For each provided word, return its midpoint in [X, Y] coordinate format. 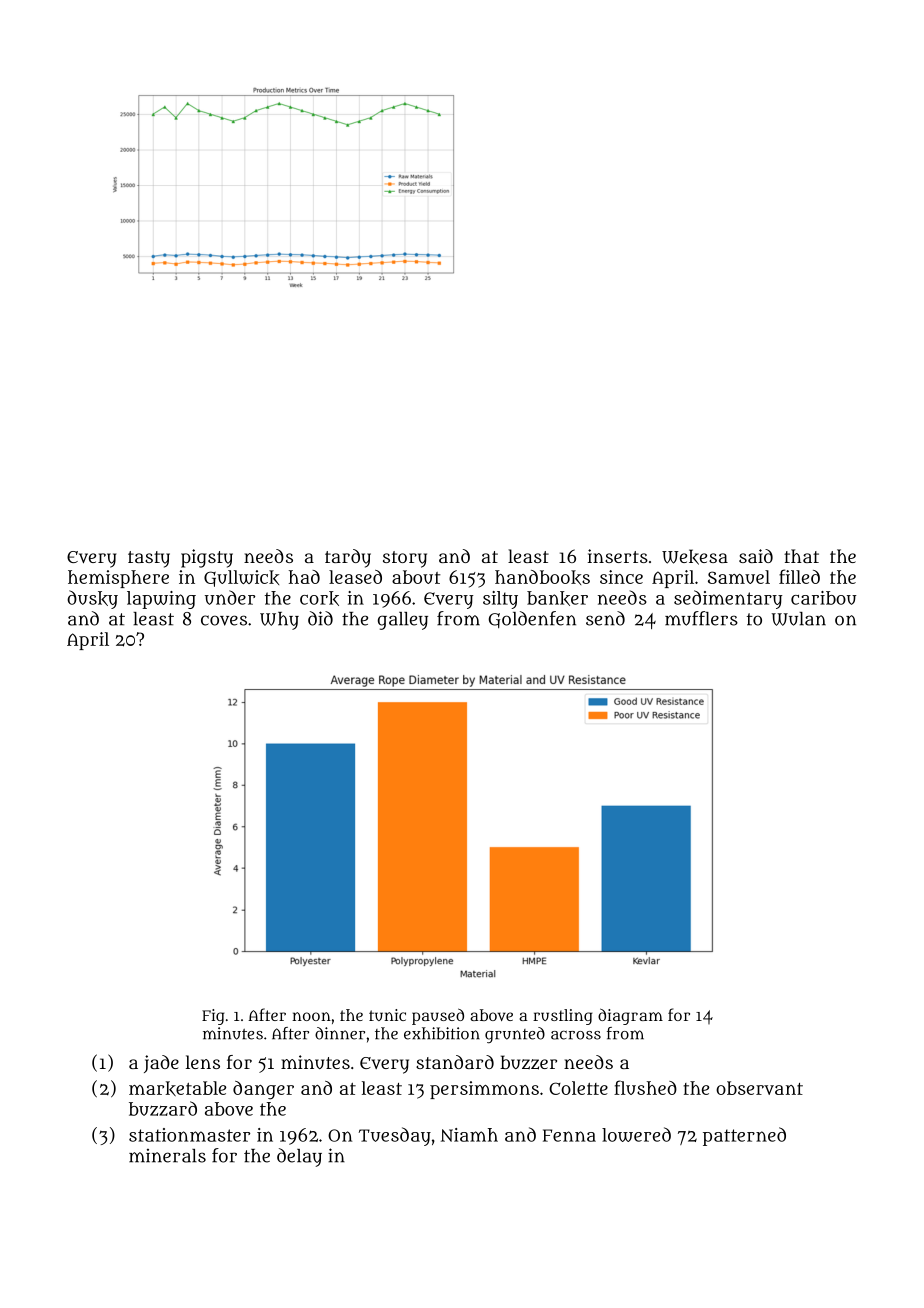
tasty [149, 559]
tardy [348, 558]
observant [759, 1088]
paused [438, 1016]
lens [203, 1062]
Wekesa [695, 557]
